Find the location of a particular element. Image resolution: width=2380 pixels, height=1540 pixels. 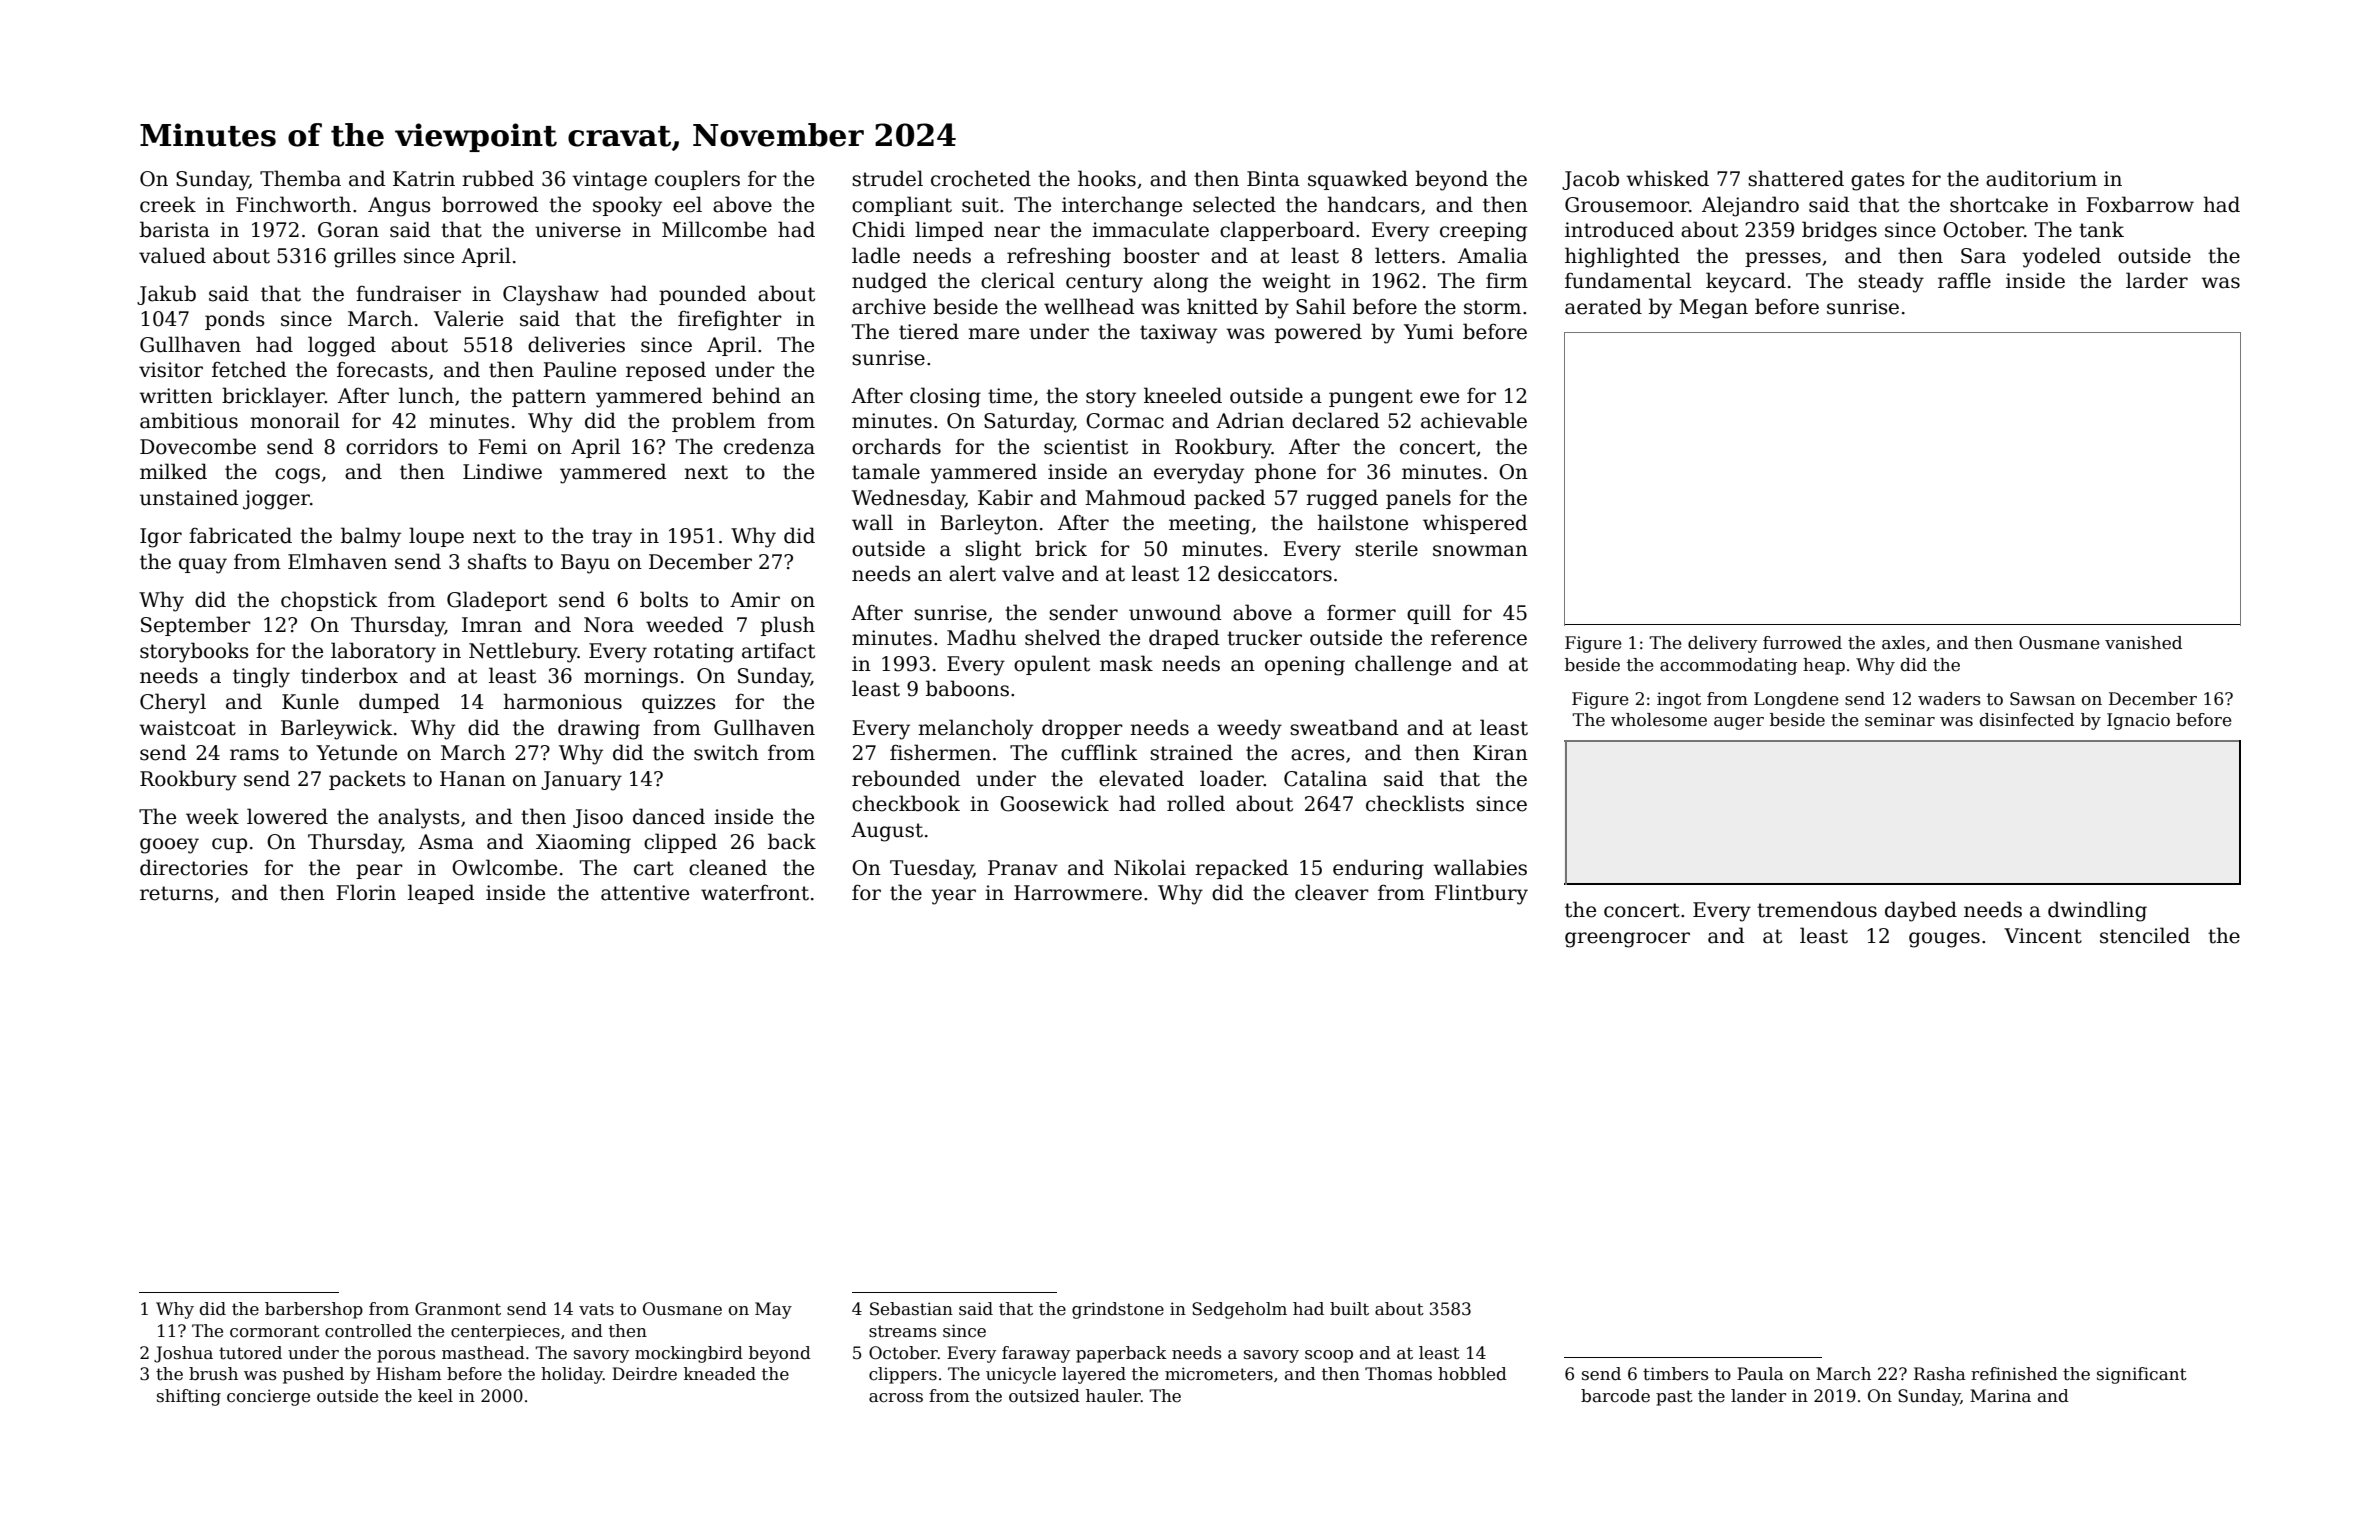

grilles is located at coordinates (365, 257).
